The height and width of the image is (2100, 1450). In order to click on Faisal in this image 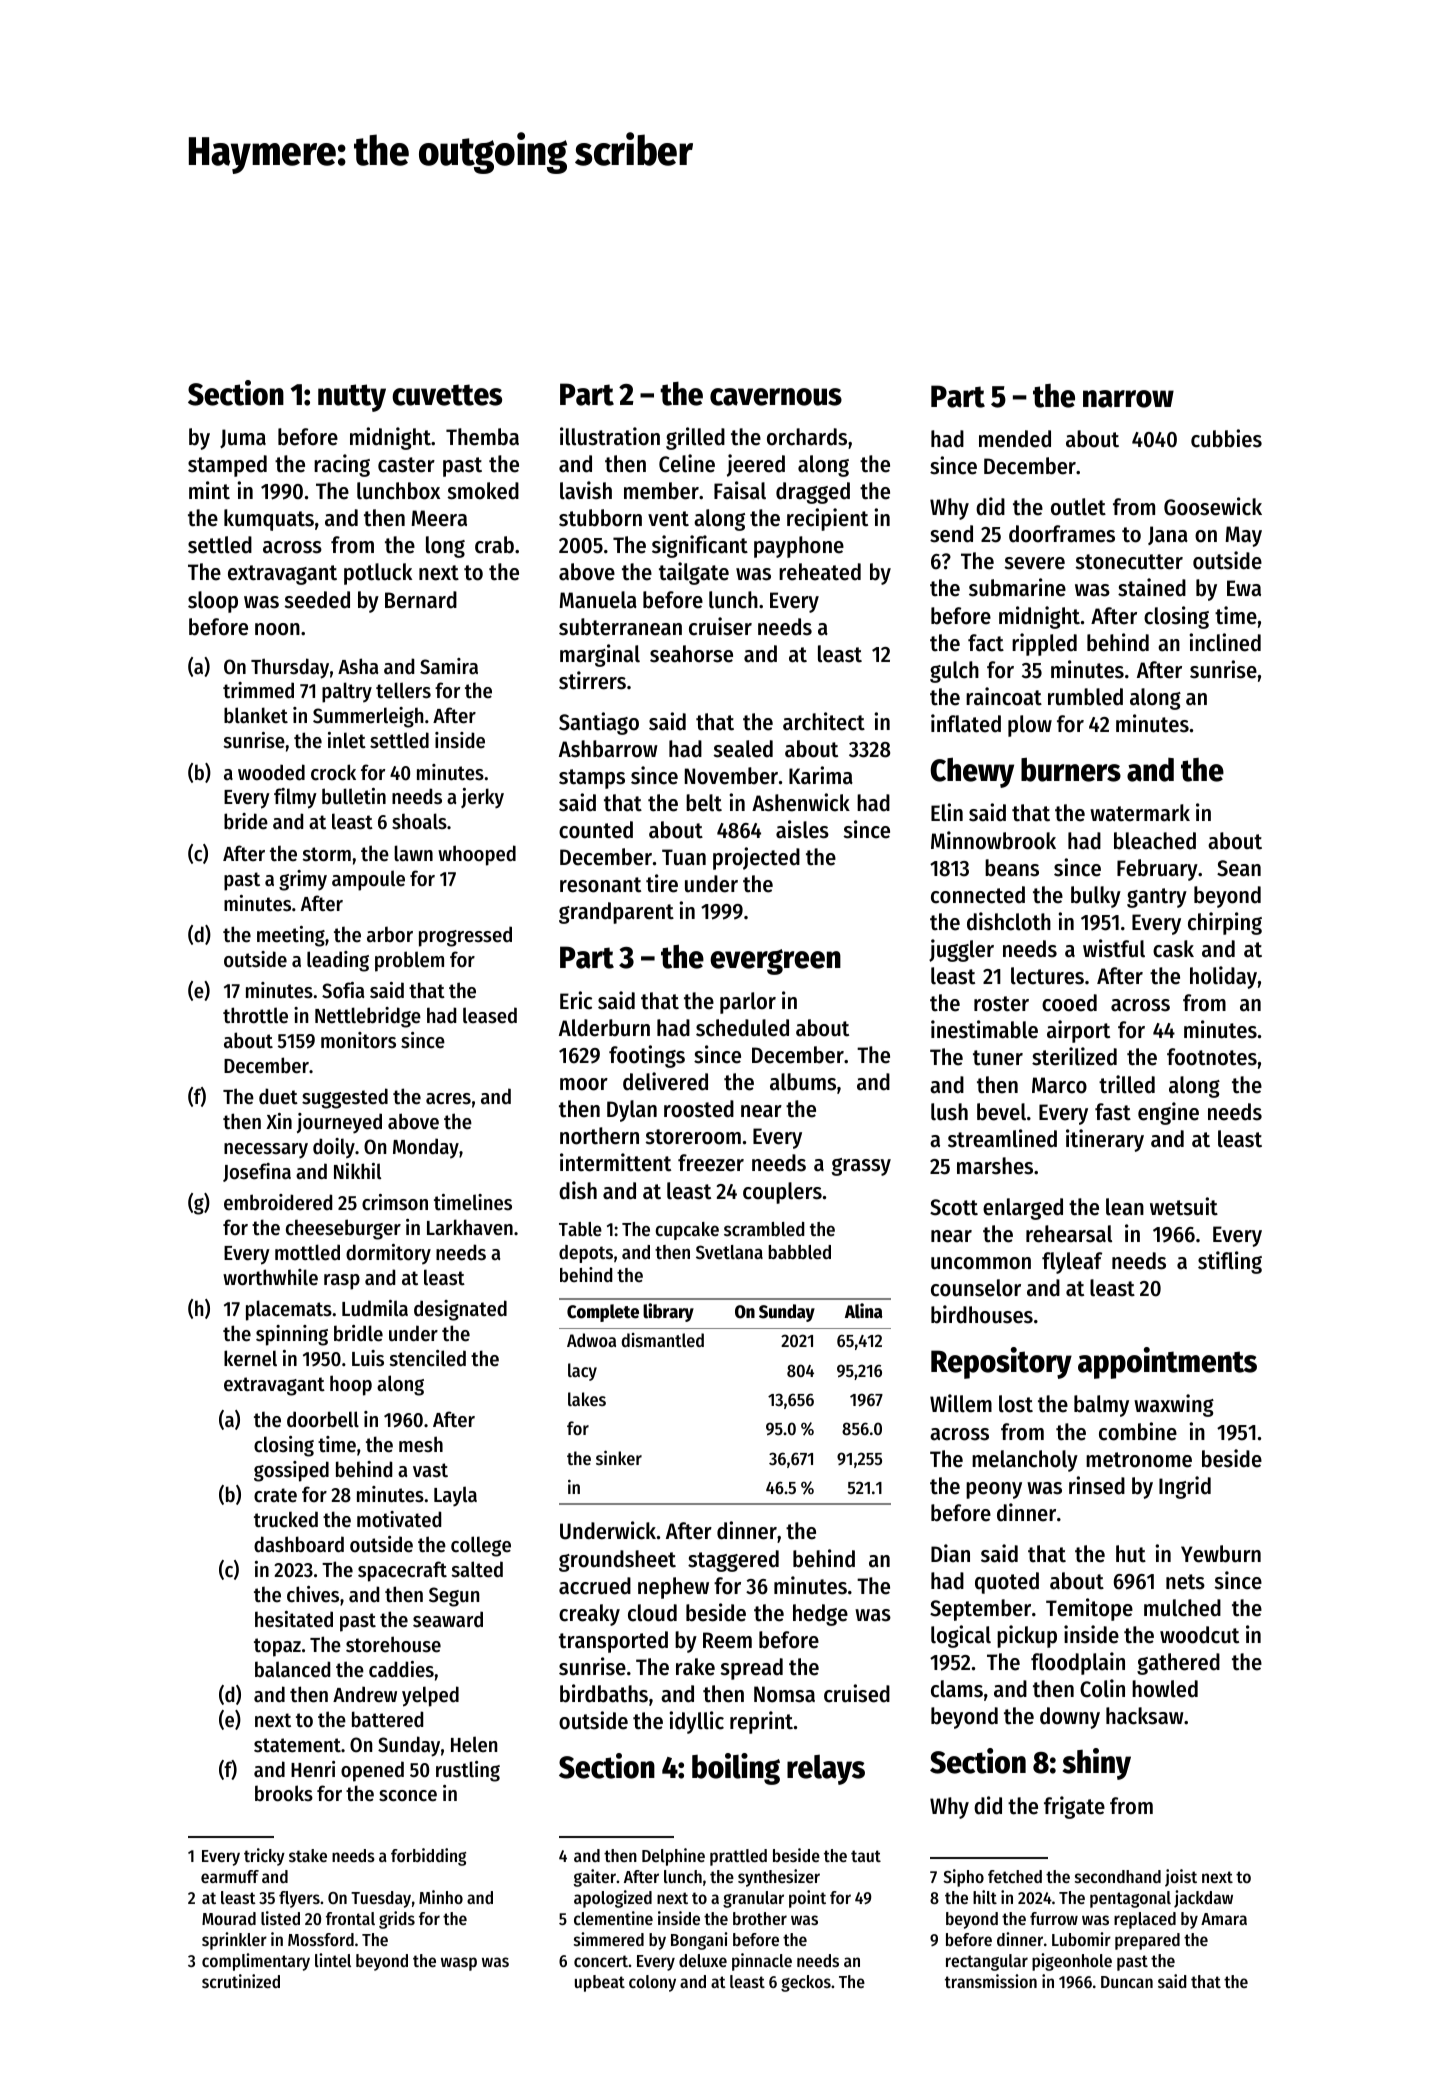, I will do `click(740, 490)`.
